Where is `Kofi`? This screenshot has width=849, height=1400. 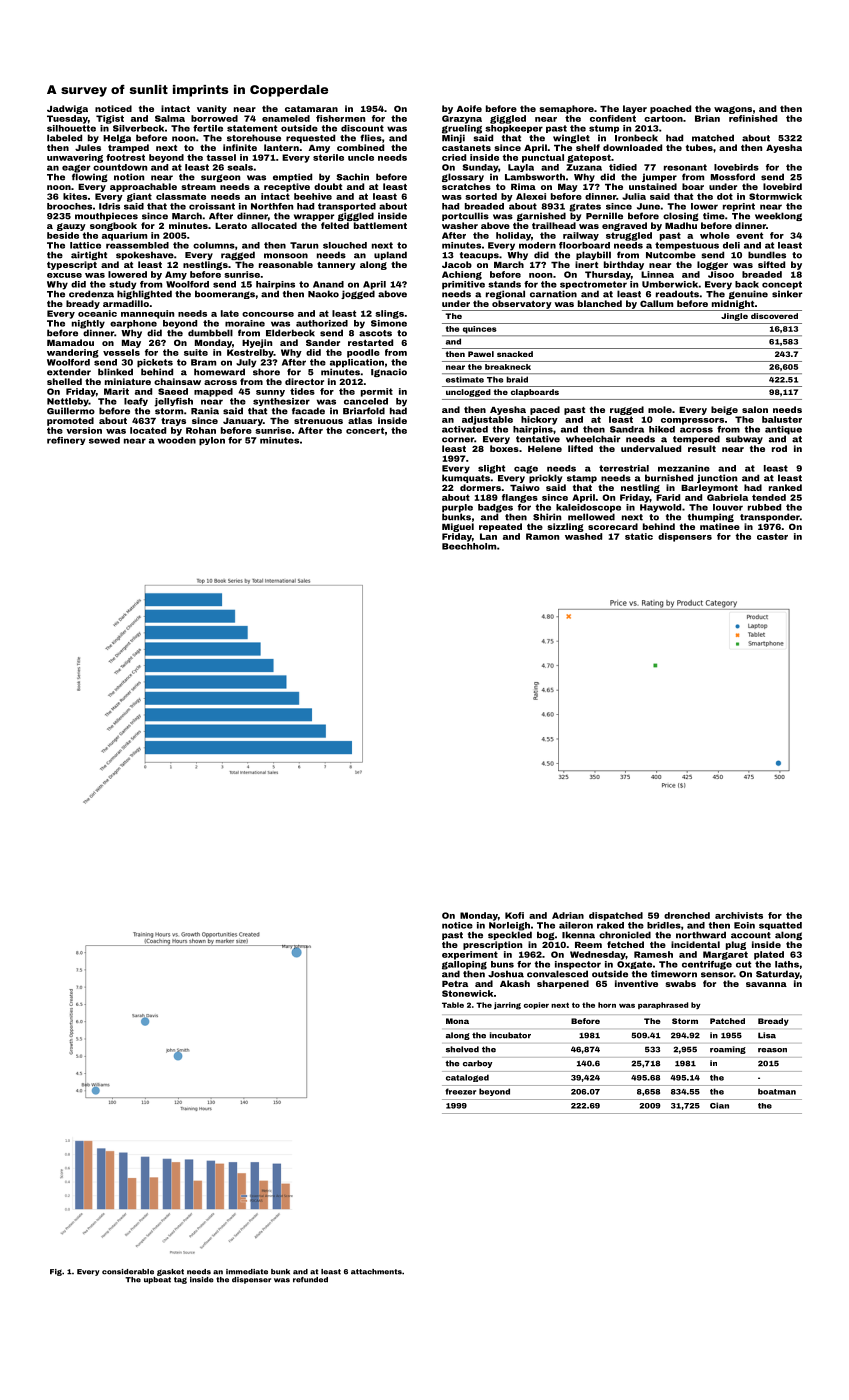 Kofi is located at coordinates (514, 915).
